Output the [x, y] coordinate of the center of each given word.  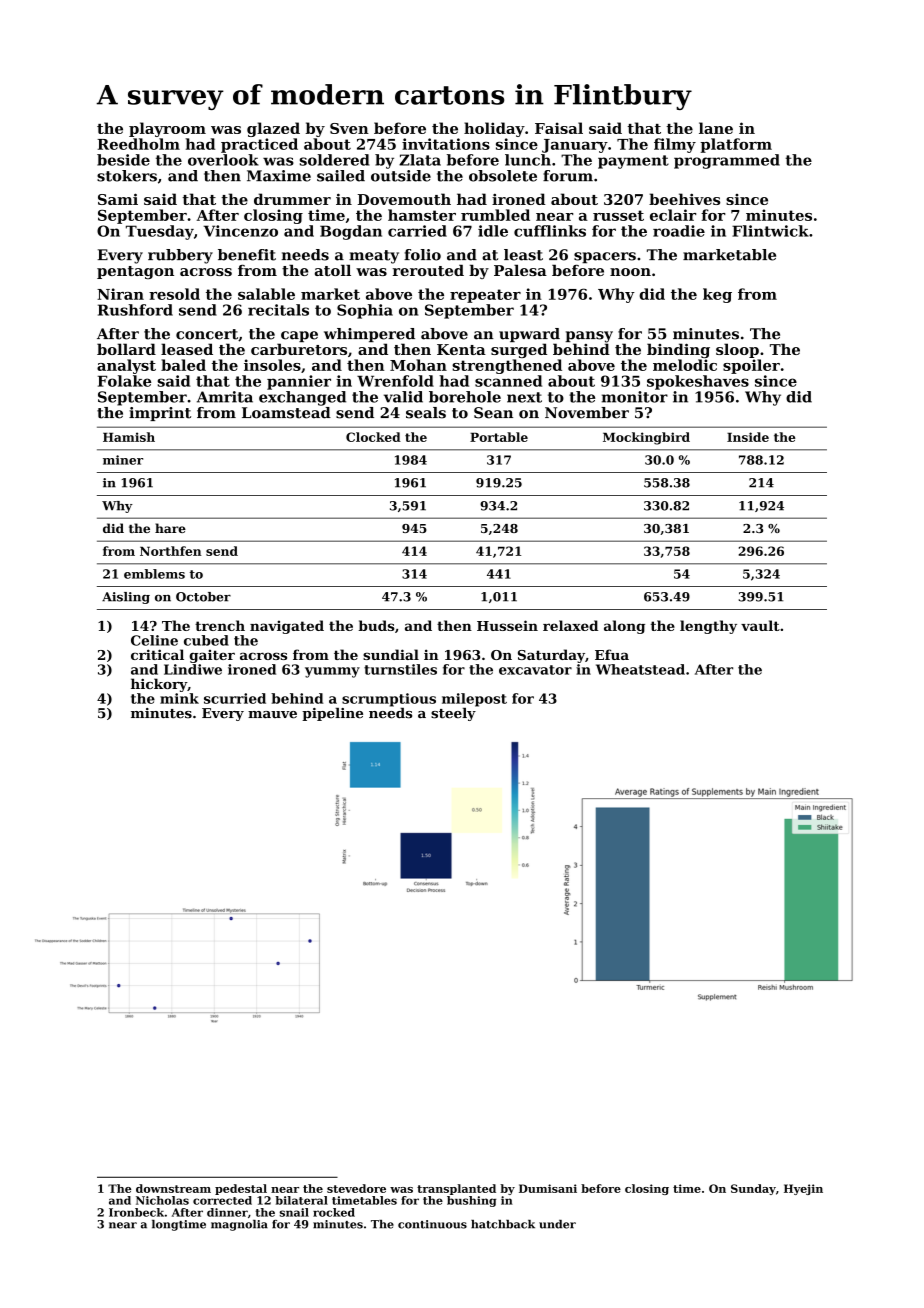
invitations [446, 144]
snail [294, 1212]
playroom [167, 129]
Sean [493, 413]
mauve [272, 715]
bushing [471, 1201]
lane [716, 128]
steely [453, 714]
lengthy [708, 627]
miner [123, 460]
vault [760, 625]
